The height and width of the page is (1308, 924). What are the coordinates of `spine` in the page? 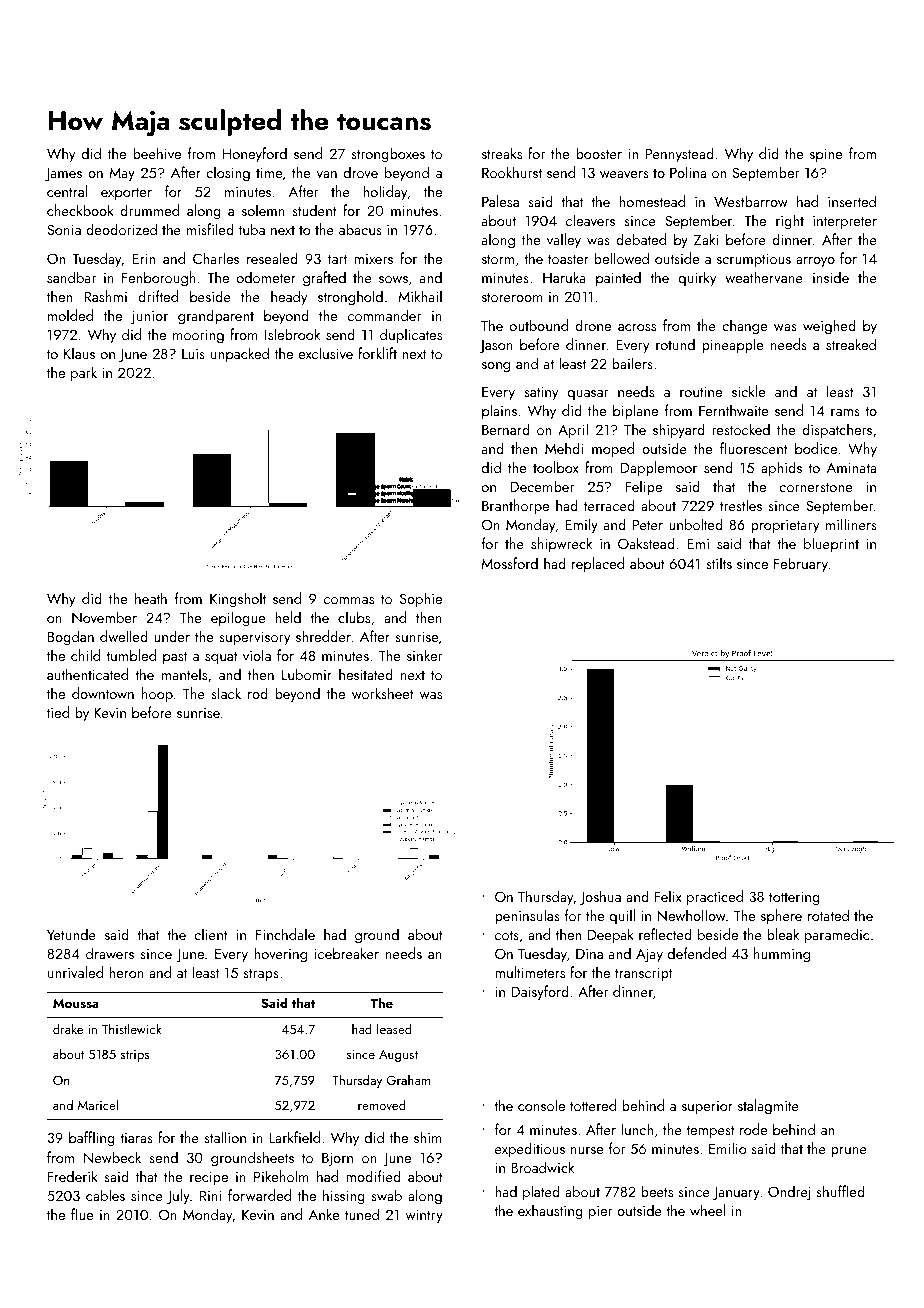 It's located at (826, 155).
